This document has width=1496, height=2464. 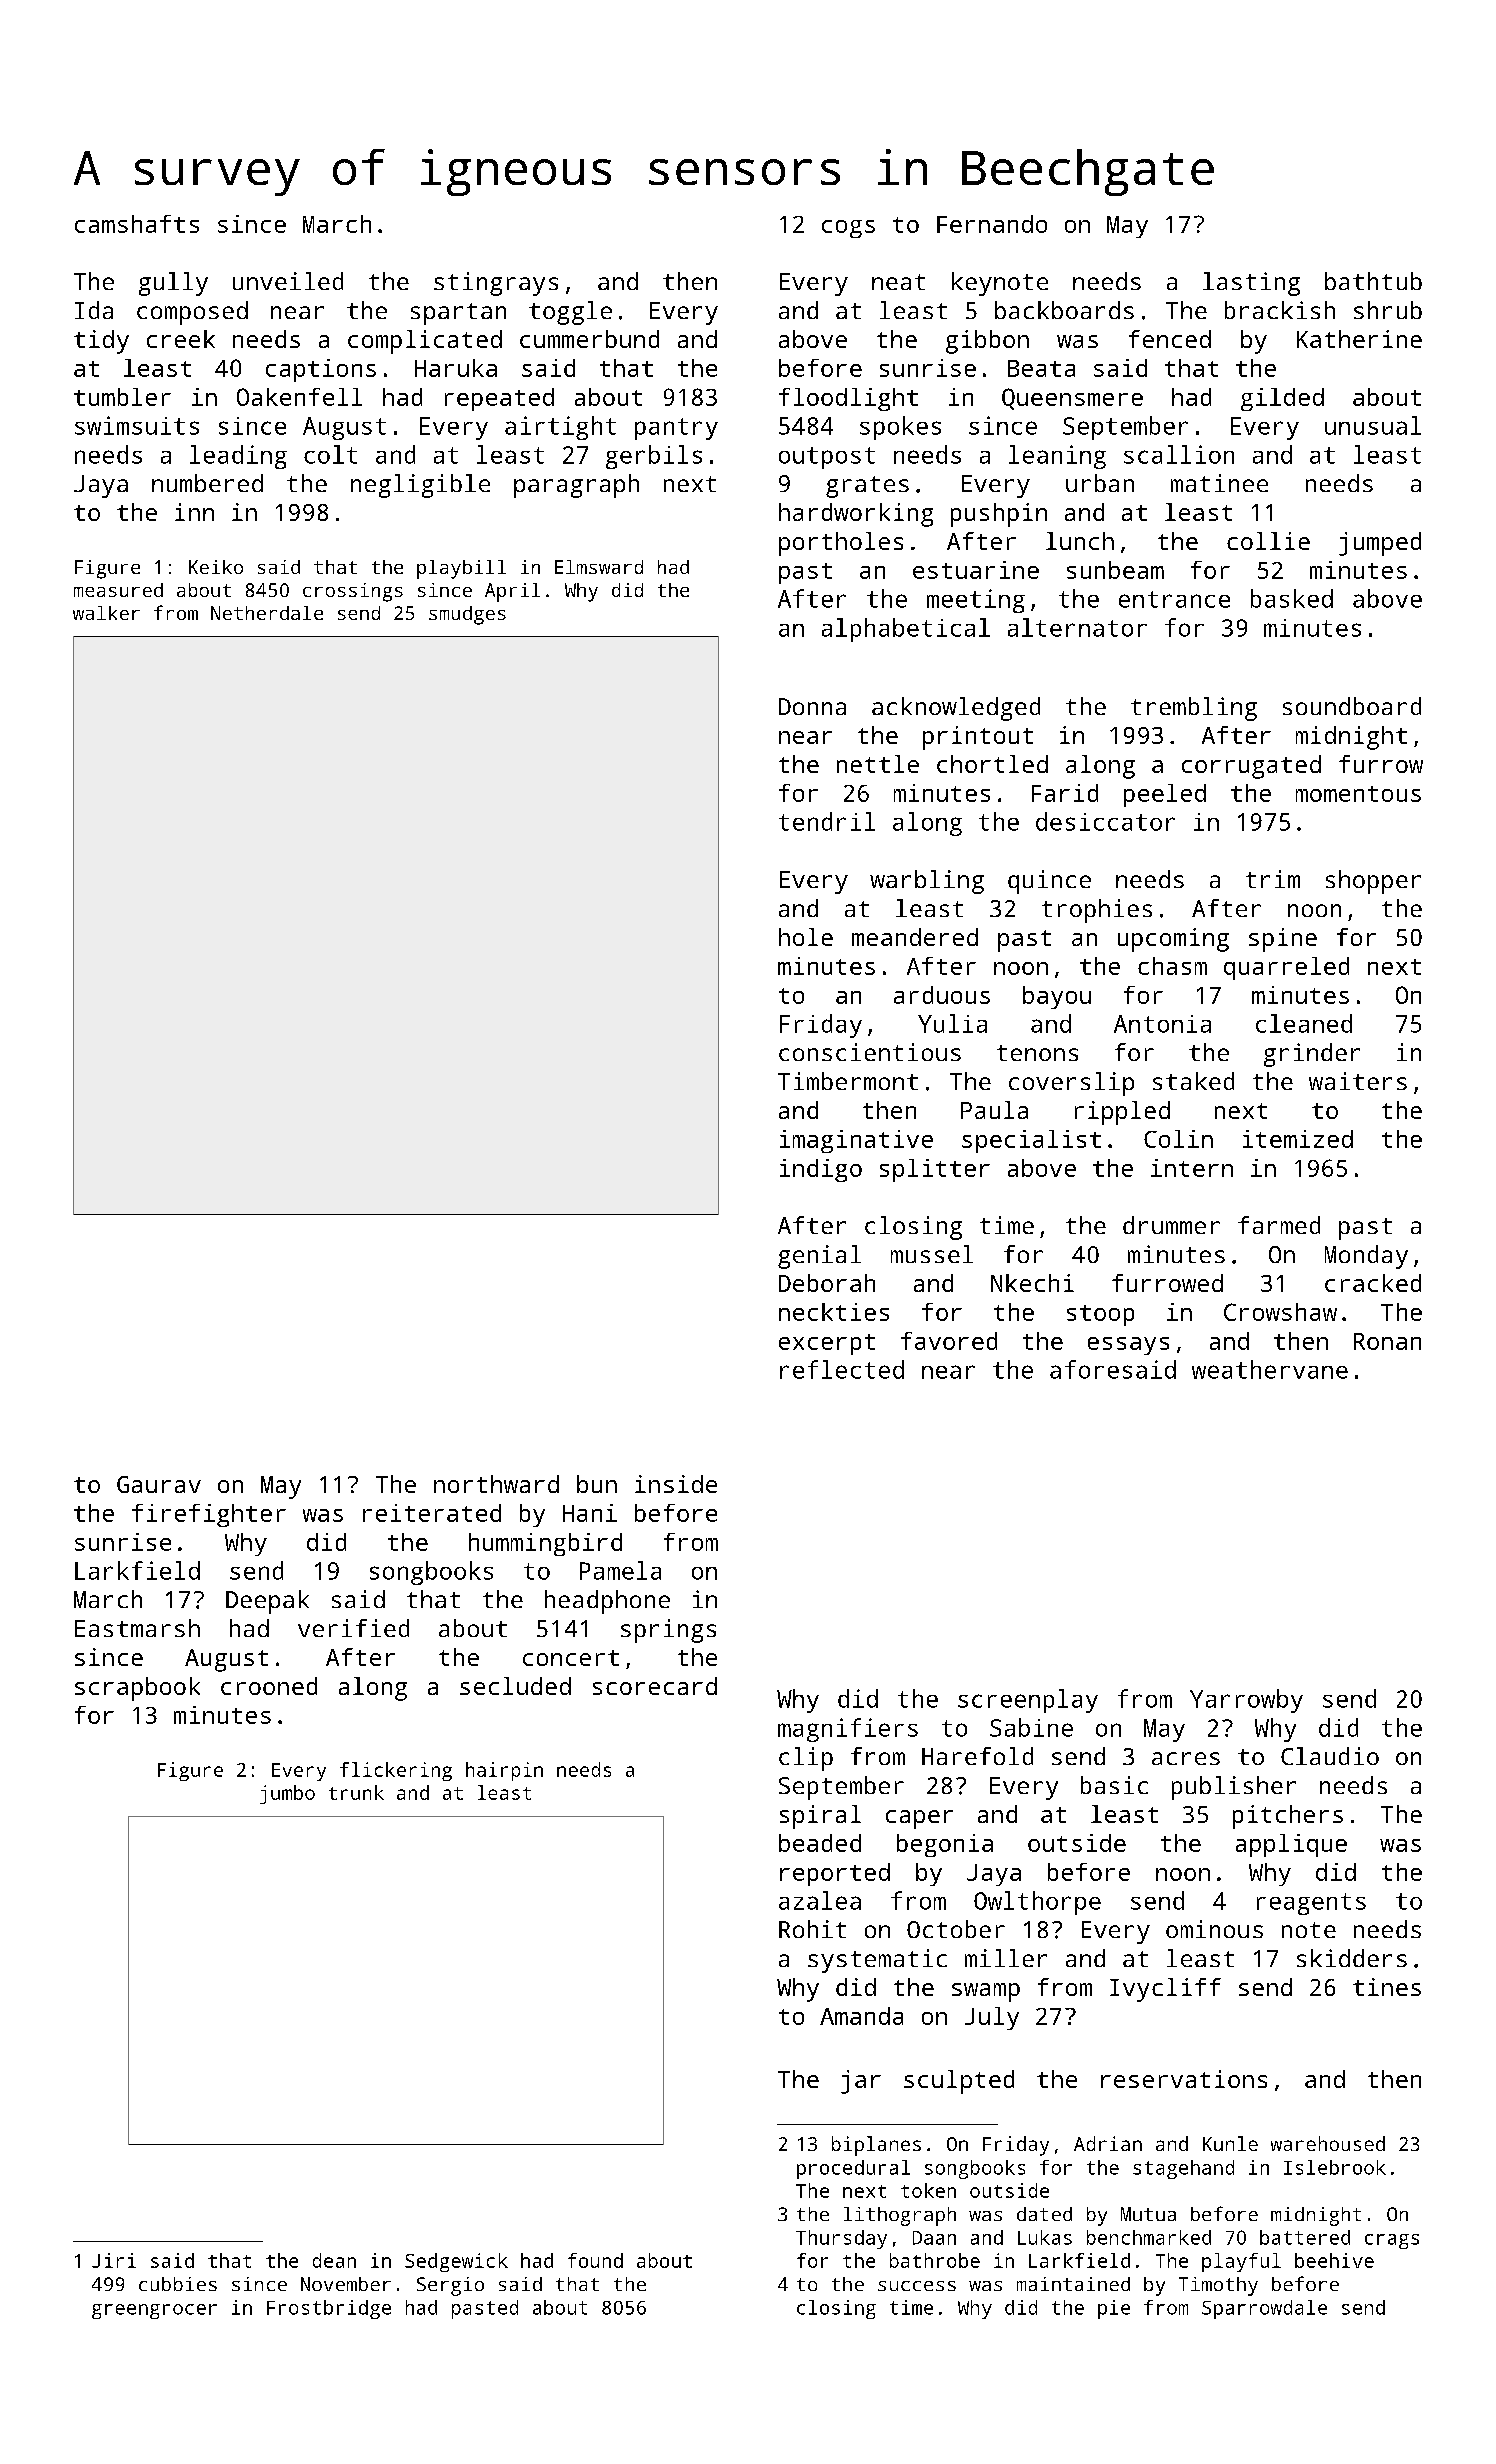 I want to click on pushpin, so click(x=999, y=515).
